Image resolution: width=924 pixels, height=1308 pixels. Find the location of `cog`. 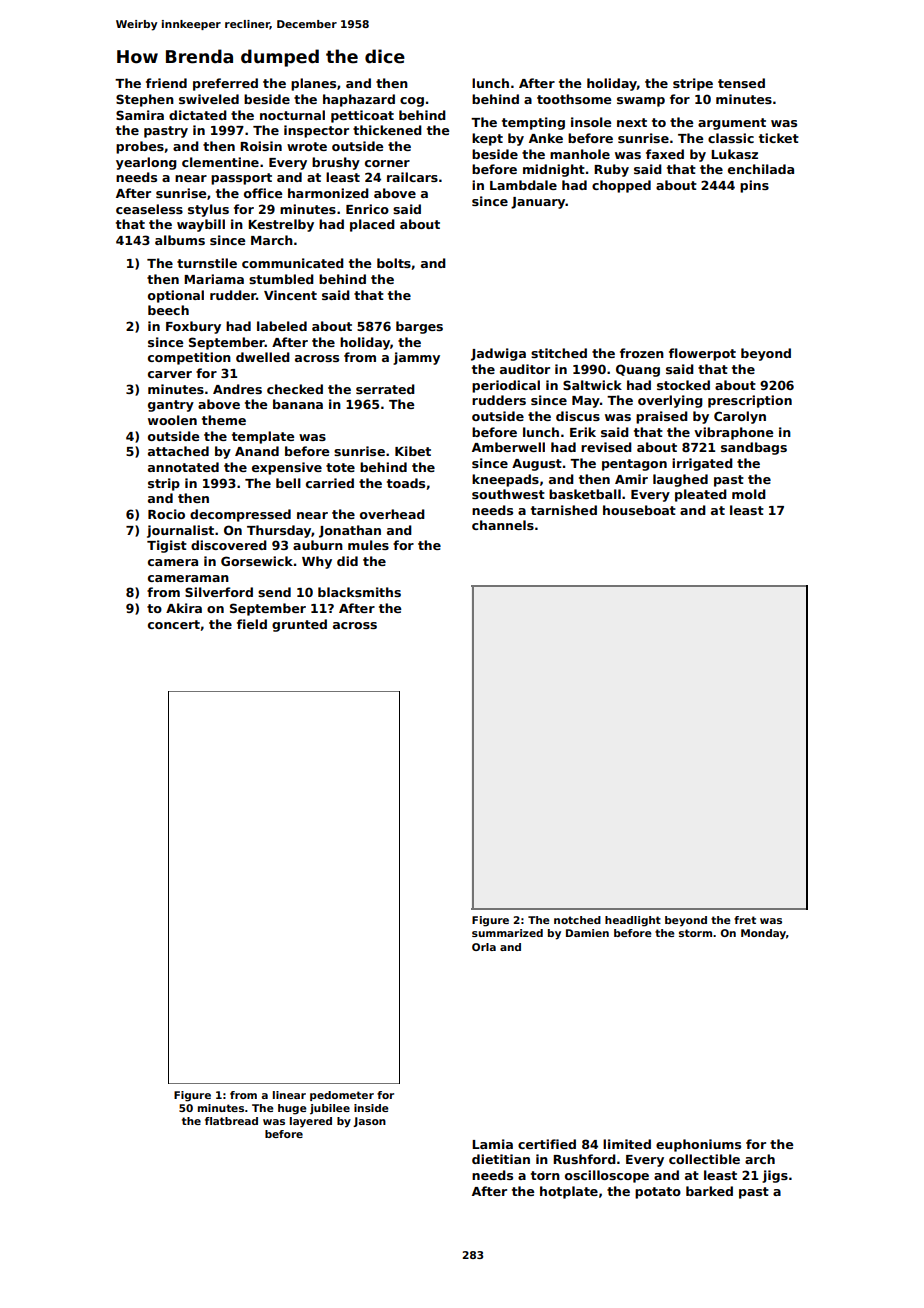

cog is located at coordinates (412, 102).
